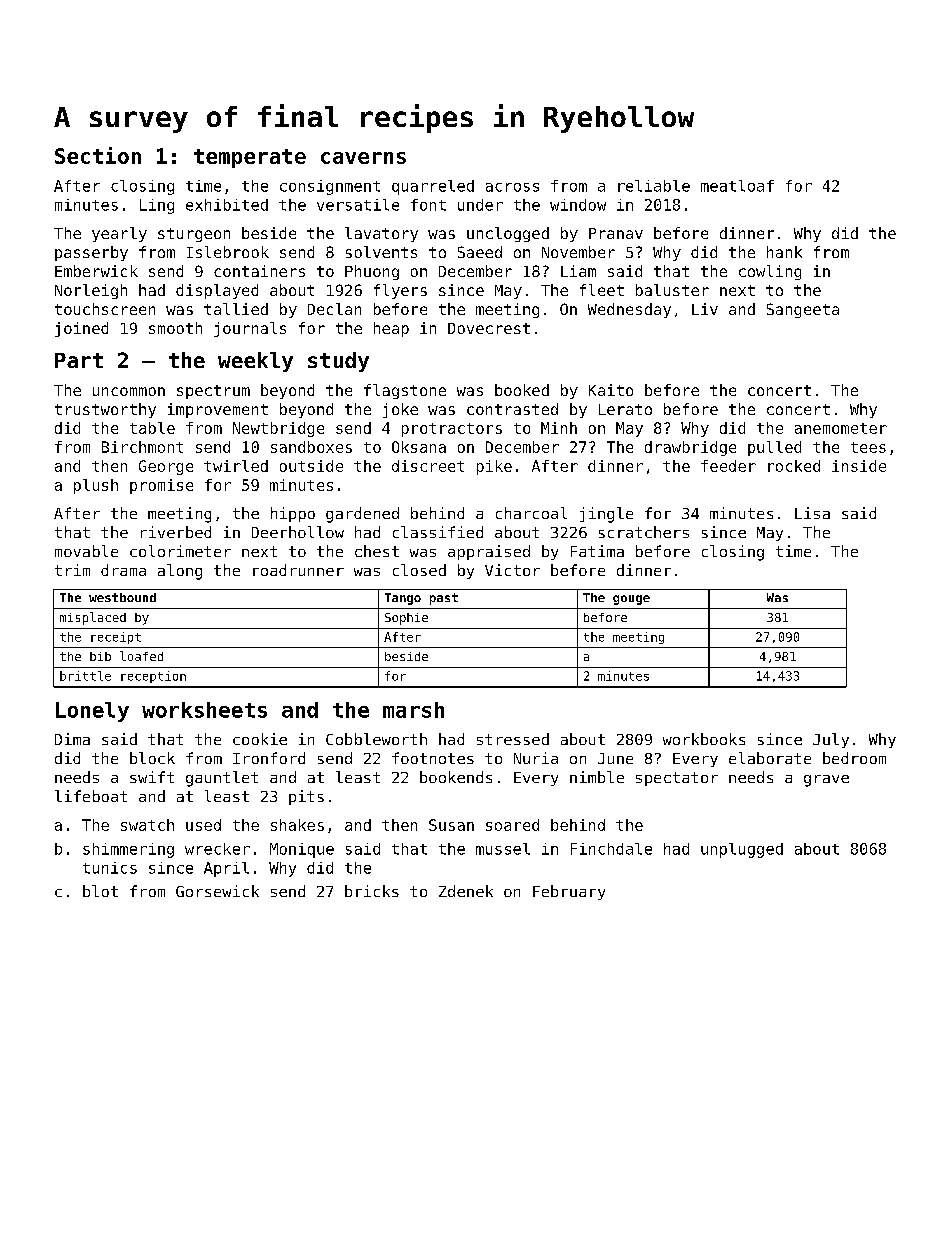 The height and width of the screenshot is (1233, 952). Describe the element at coordinates (161, 486) in the screenshot. I see `promise` at that location.
